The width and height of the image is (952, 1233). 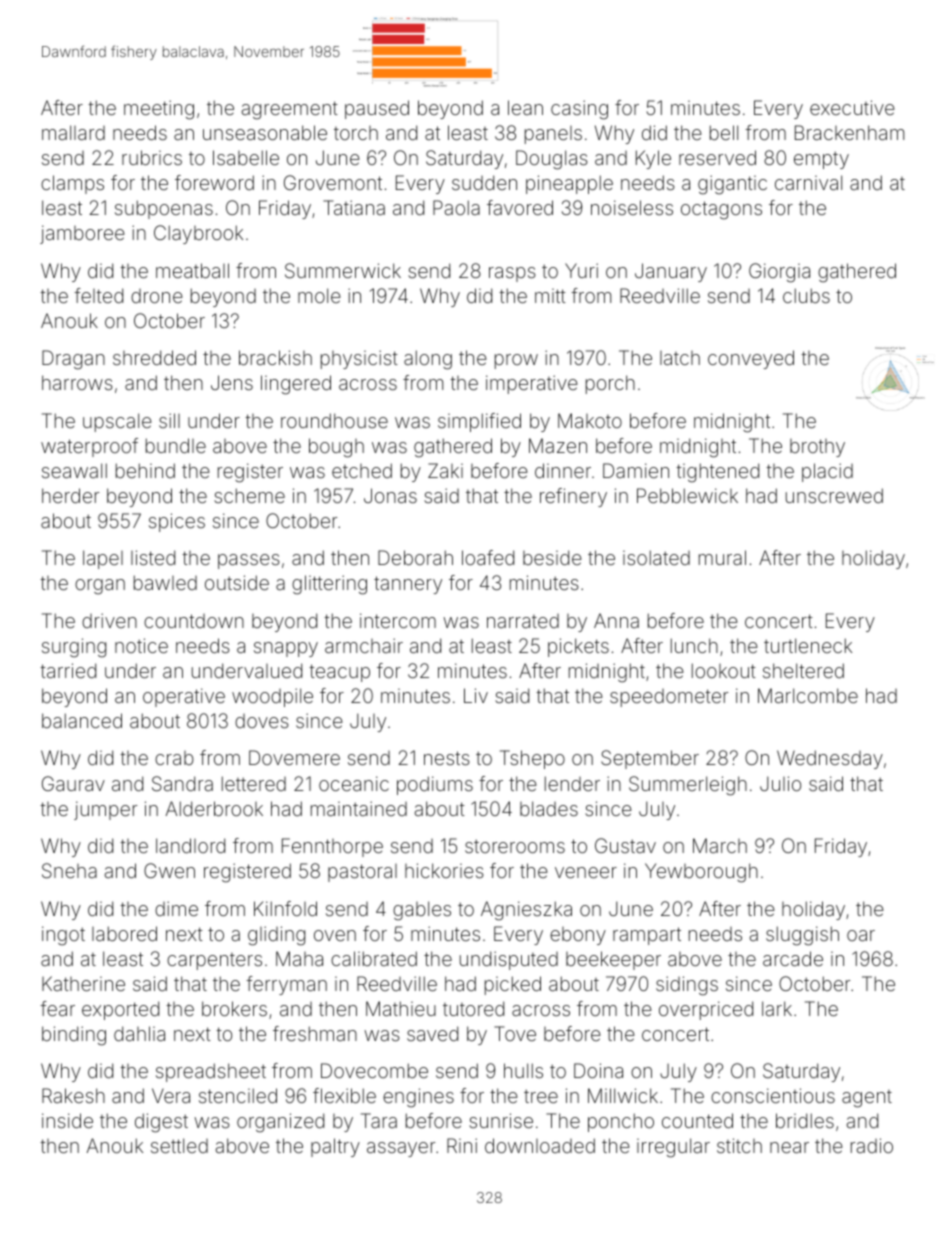 What do you see at coordinates (63, 936) in the image?
I see `ingot` at bounding box center [63, 936].
